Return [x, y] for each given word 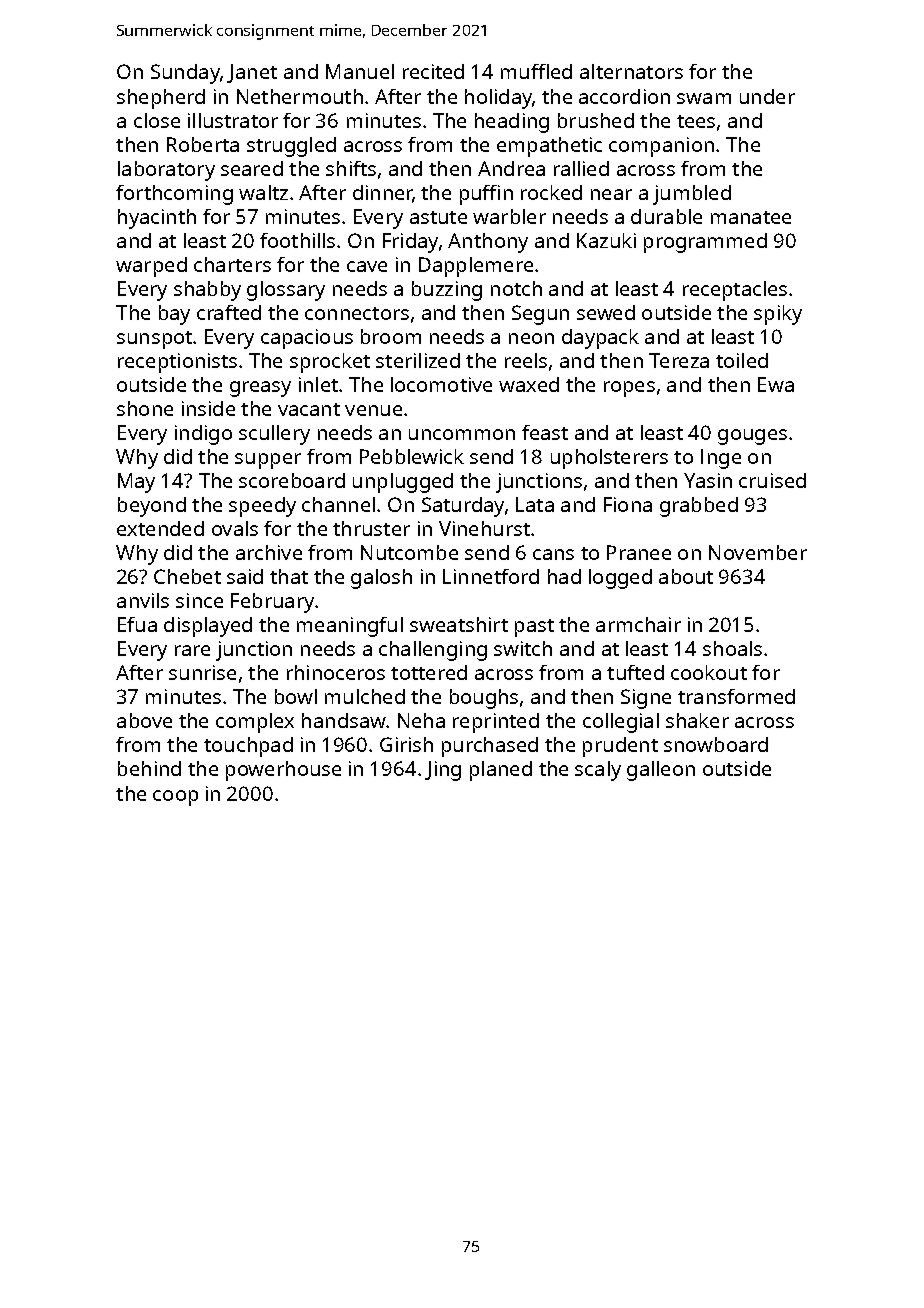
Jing [443, 771]
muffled [536, 71]
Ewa [776, 384]
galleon [661, 771]
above [144, 720]
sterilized [418, 360]
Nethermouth [300, 96]
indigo [203, 435]
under [767, 96]
